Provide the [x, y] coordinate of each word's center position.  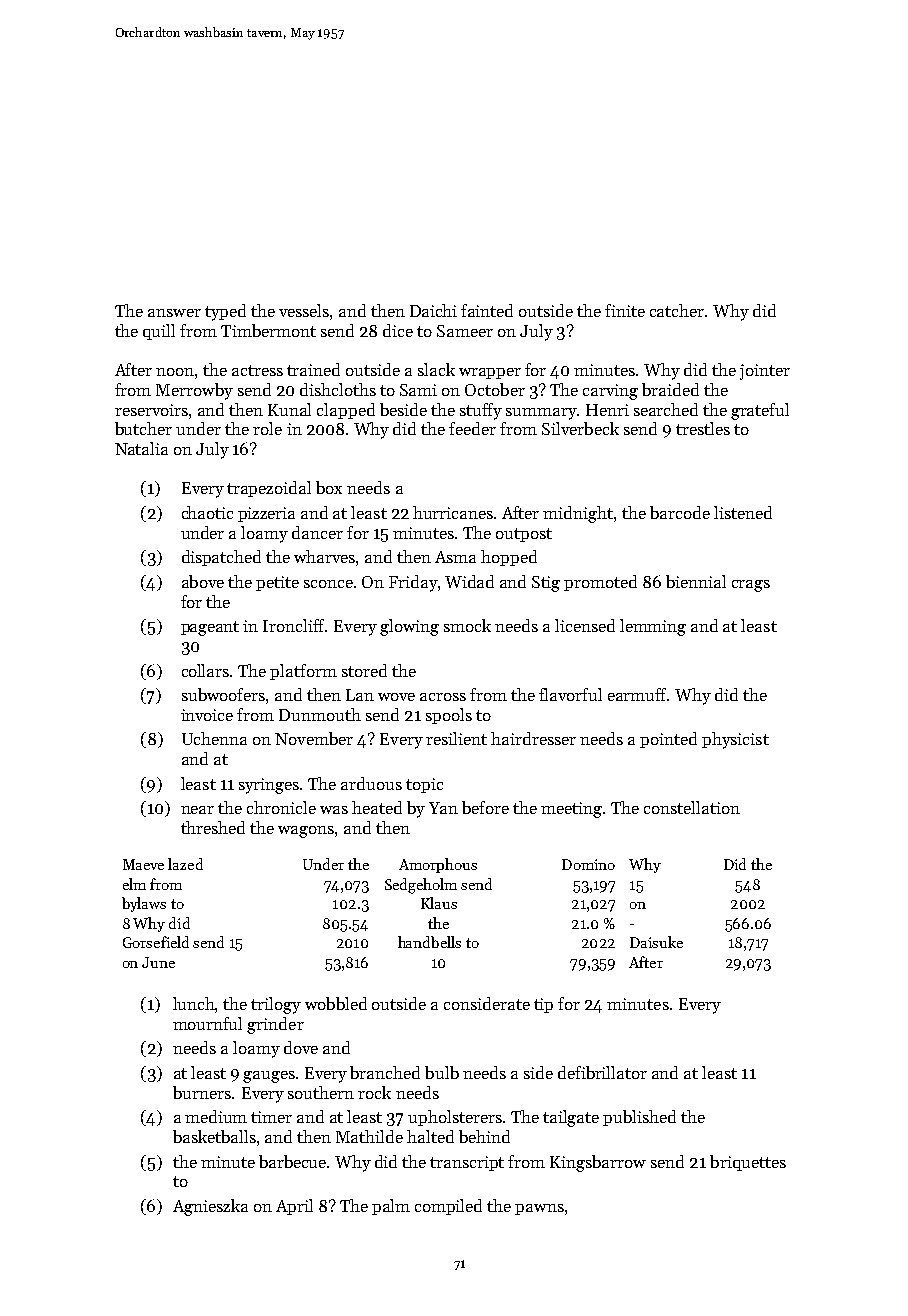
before [485, 807]
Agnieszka [210, 1207]
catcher [677, 310]
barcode [680, 512]
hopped [509, 558]
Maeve [143, 864]
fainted [487, 310]
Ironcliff [293, 625]
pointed [668, 740]
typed [225, 312]
